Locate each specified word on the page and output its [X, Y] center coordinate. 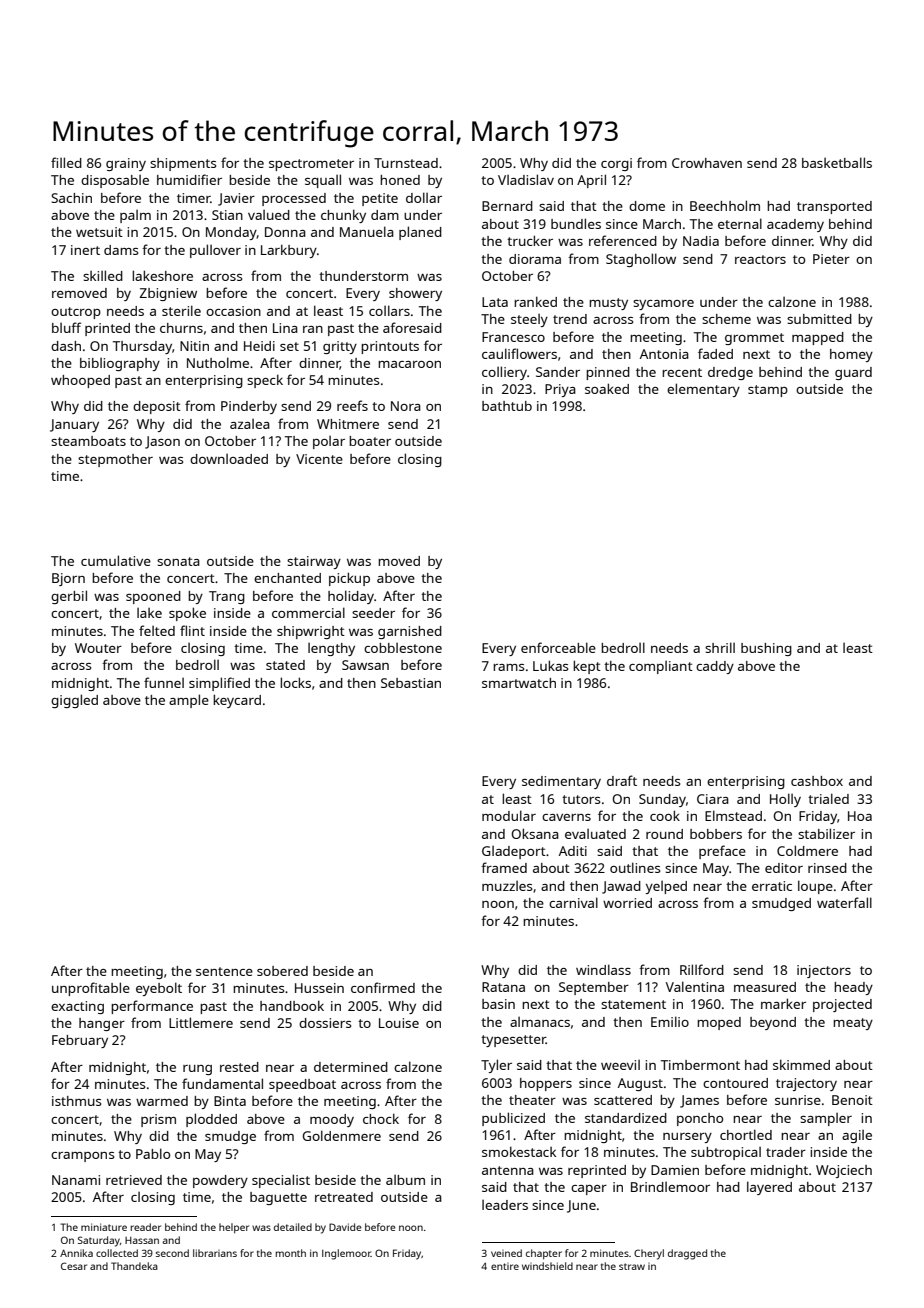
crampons [82, 1157]
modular [509, 815]
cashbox [817, 781]
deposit [157, 407]
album [405, 1180]
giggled [74, 701]
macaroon [409, 364]
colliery [504, 373]
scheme [726, 319]
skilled [103, 275]
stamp [768, 391]
